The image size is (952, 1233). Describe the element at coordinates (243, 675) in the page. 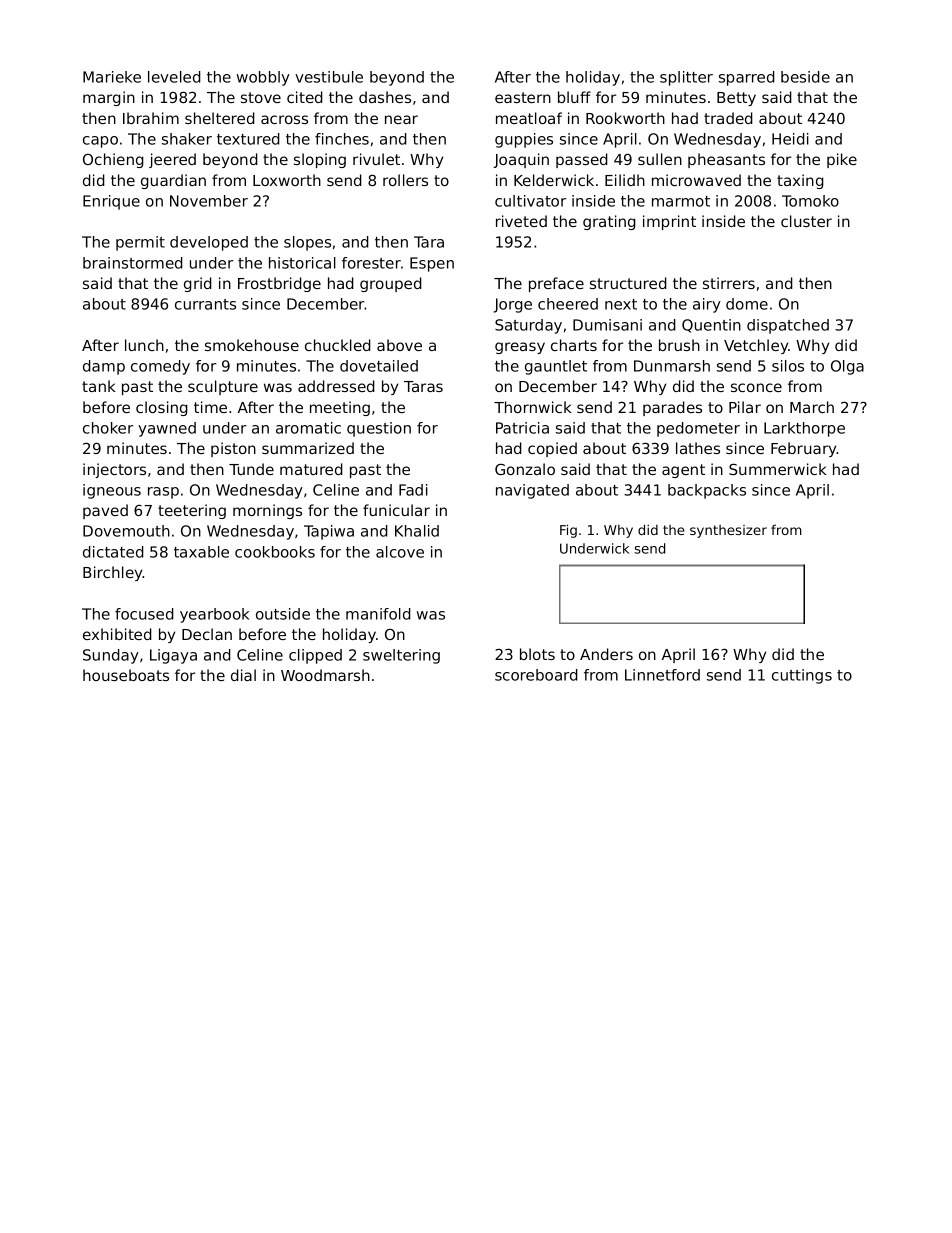

I see `dial` at that location.
